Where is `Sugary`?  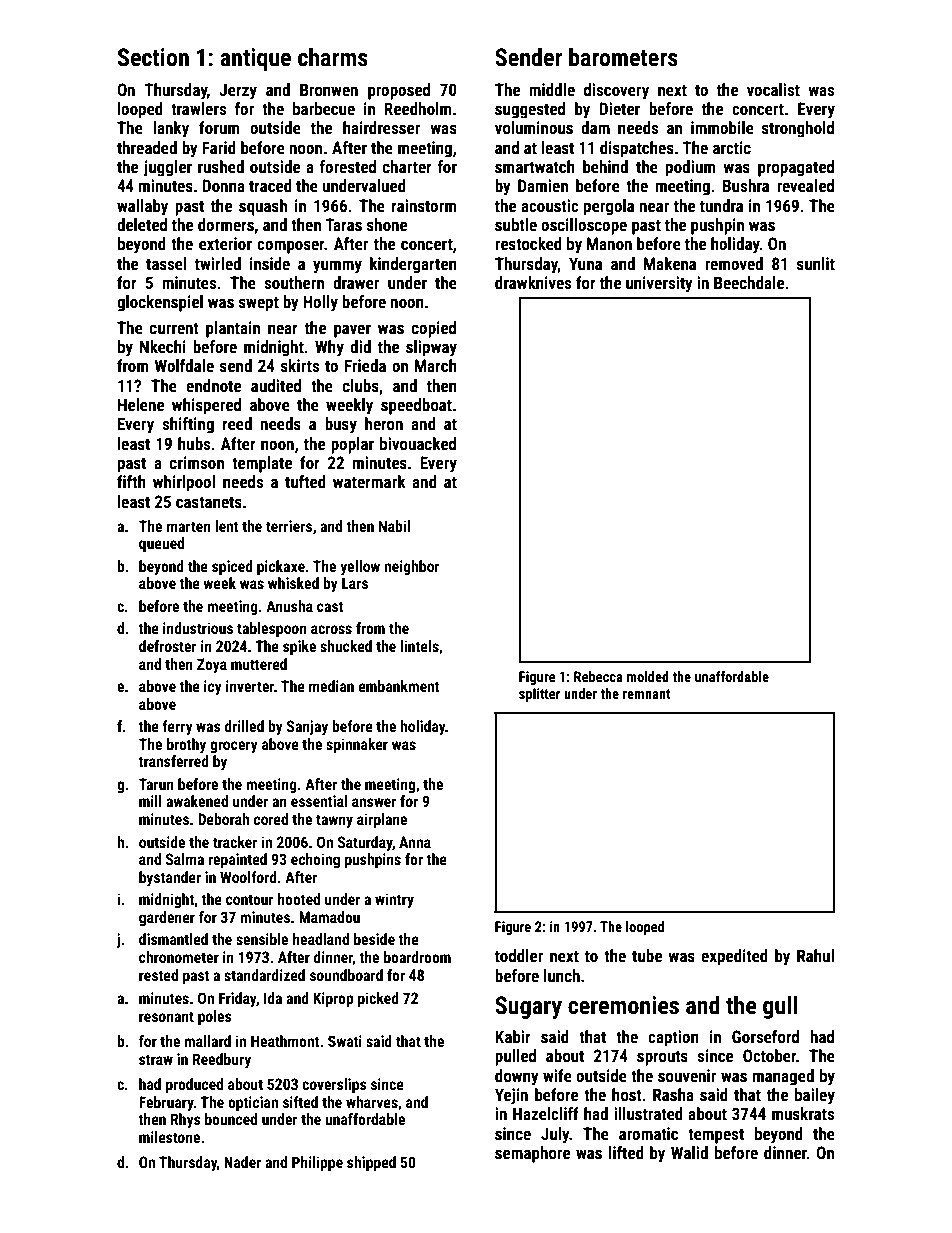
Sugary is located at coordinates (528, 1007).
